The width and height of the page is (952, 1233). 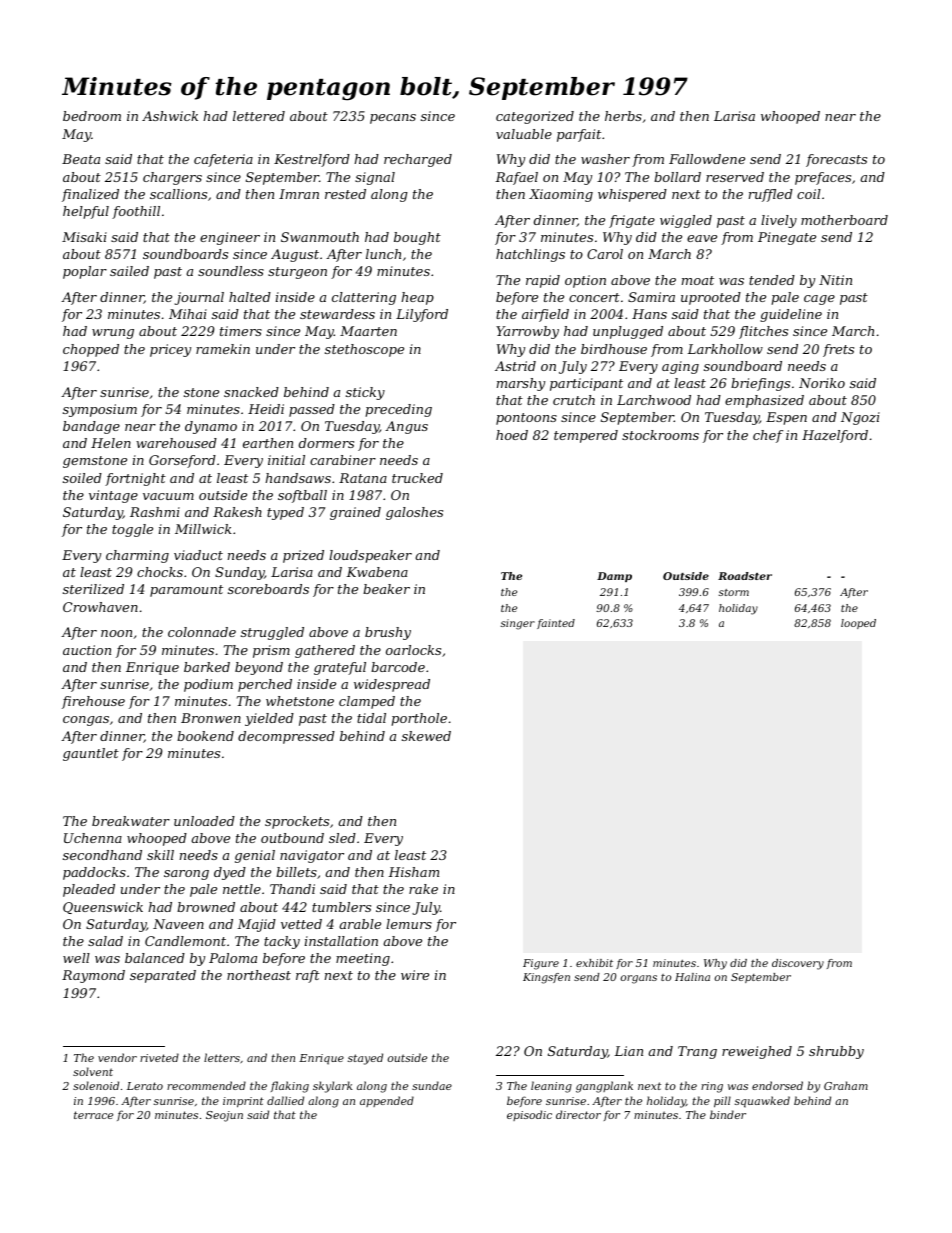 What do you see at coordinates (387, 1101) in the page?
I see `appended` at bounding box center [387, 1101].
